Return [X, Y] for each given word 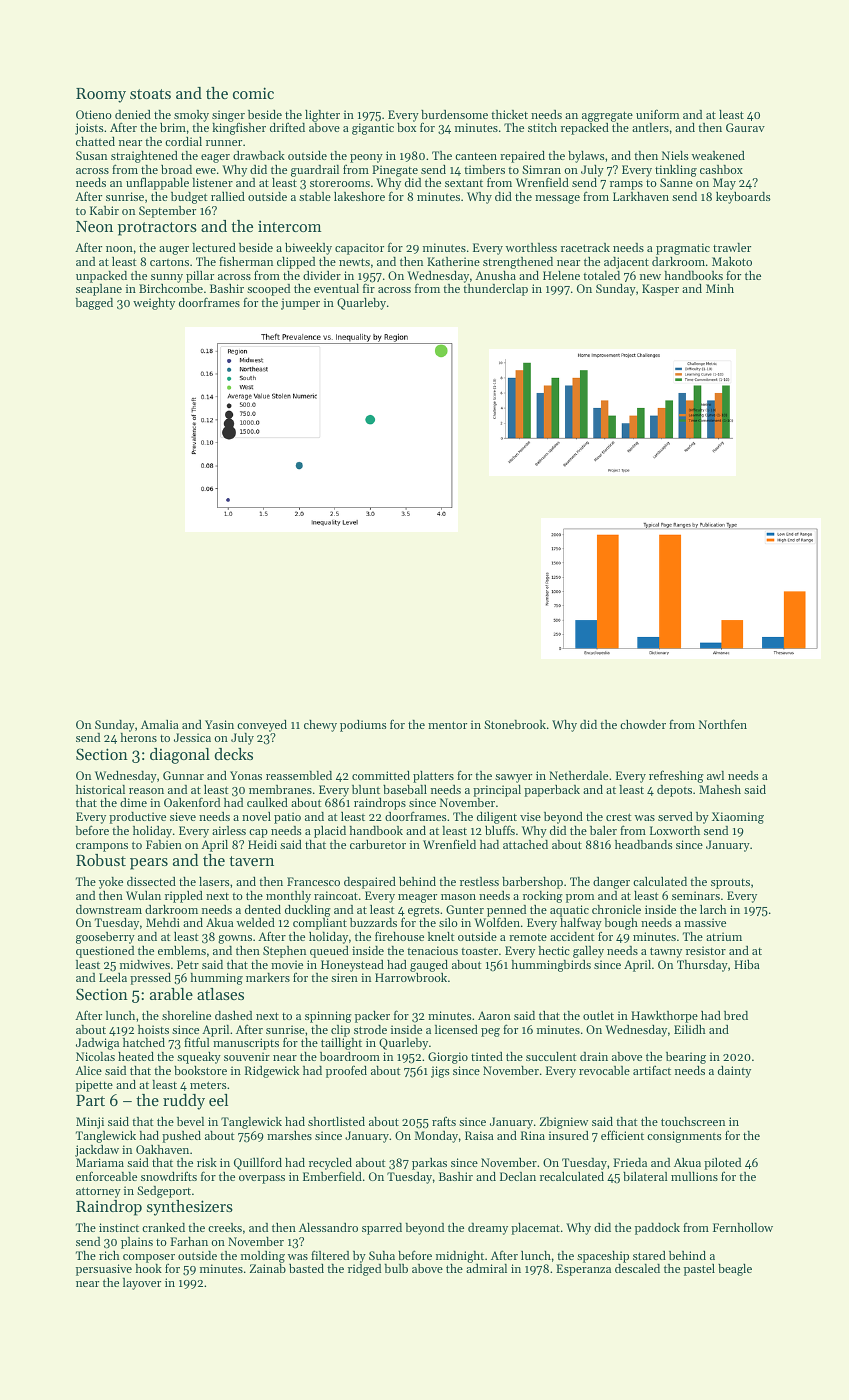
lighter [322, 116]
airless [229, 830]
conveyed [262, 726]
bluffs [500, 830]
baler [603, 830]
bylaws [586, 157]
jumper [300, 304]
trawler [732, 247]
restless [479, 881]
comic [253, 93]
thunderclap [495, 290]
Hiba [747, 964]
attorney [98, 1192]
